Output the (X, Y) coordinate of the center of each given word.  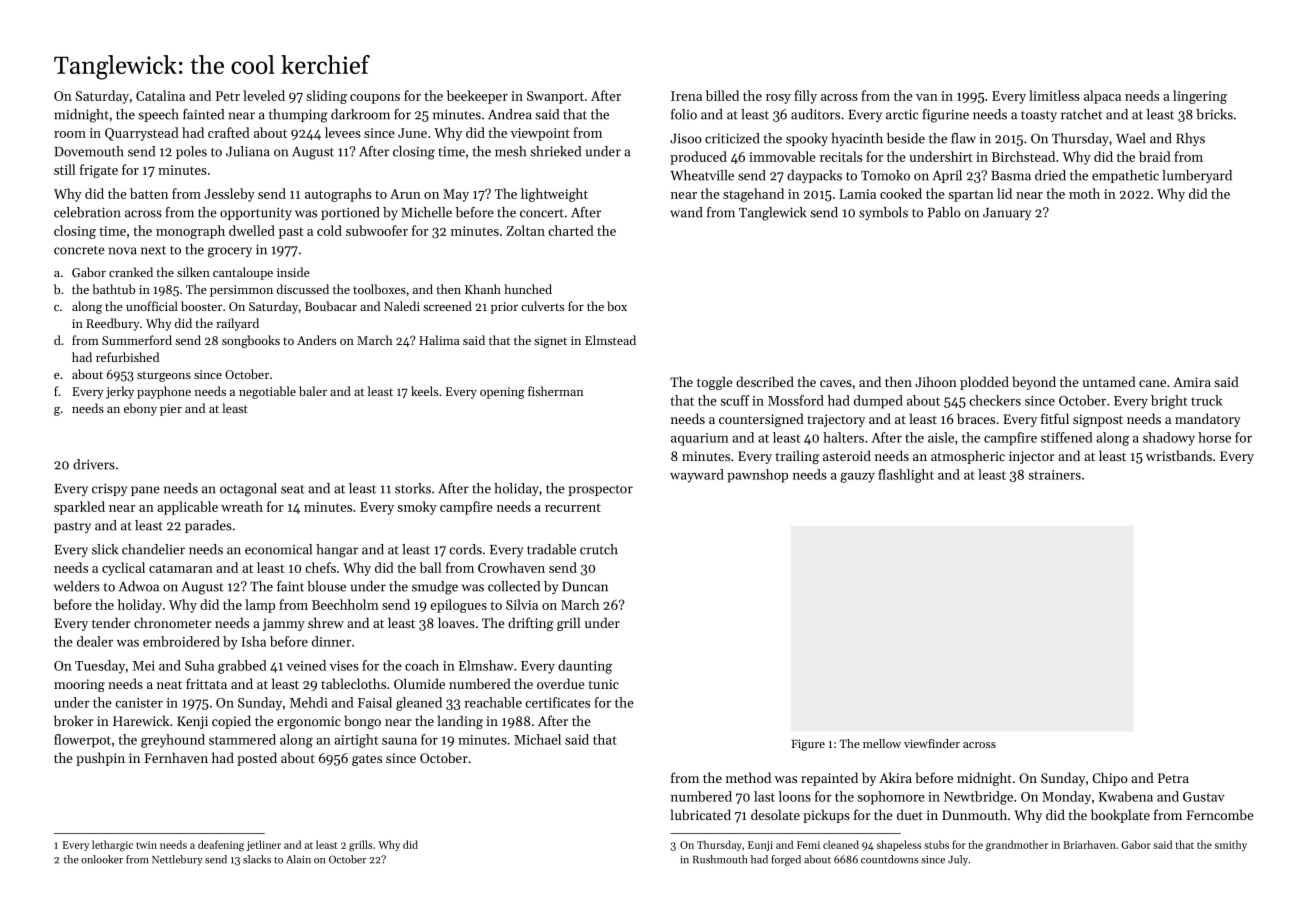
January (1007, 214)
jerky (120, 392)
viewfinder (932, 743)
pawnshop (757, 476)
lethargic (112, 845)
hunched (528, 289)
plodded (984, 383)
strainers (1055, 475)
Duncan (585, 587)
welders (77, 586)
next (153, 250)
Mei (144, 666)
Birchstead (1023, 156)
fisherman (555, 391)
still (64, 169)
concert (542, 213)
